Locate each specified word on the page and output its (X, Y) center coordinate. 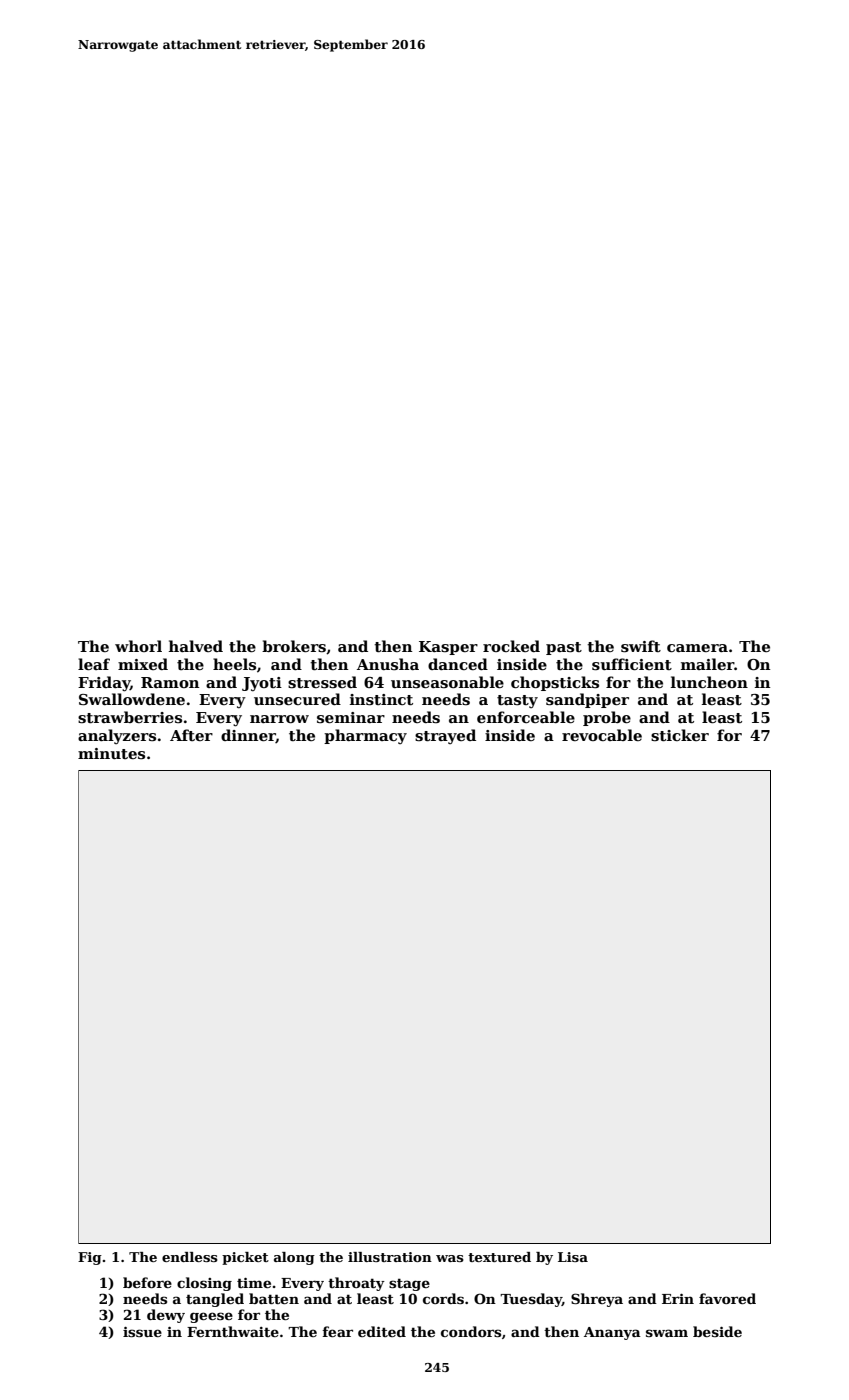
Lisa (573, 1257)
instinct (381, 700)
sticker (680, 735)
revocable (602, 735)
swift (641, 646)
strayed (445, 736)
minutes (111, 754)
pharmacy (365, 736)
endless (190, 1257)
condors (471, 1331)
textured (499, 1257)
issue (142, 1332)
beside (717, 1331)
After (191, 735)
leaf (94, 664)
